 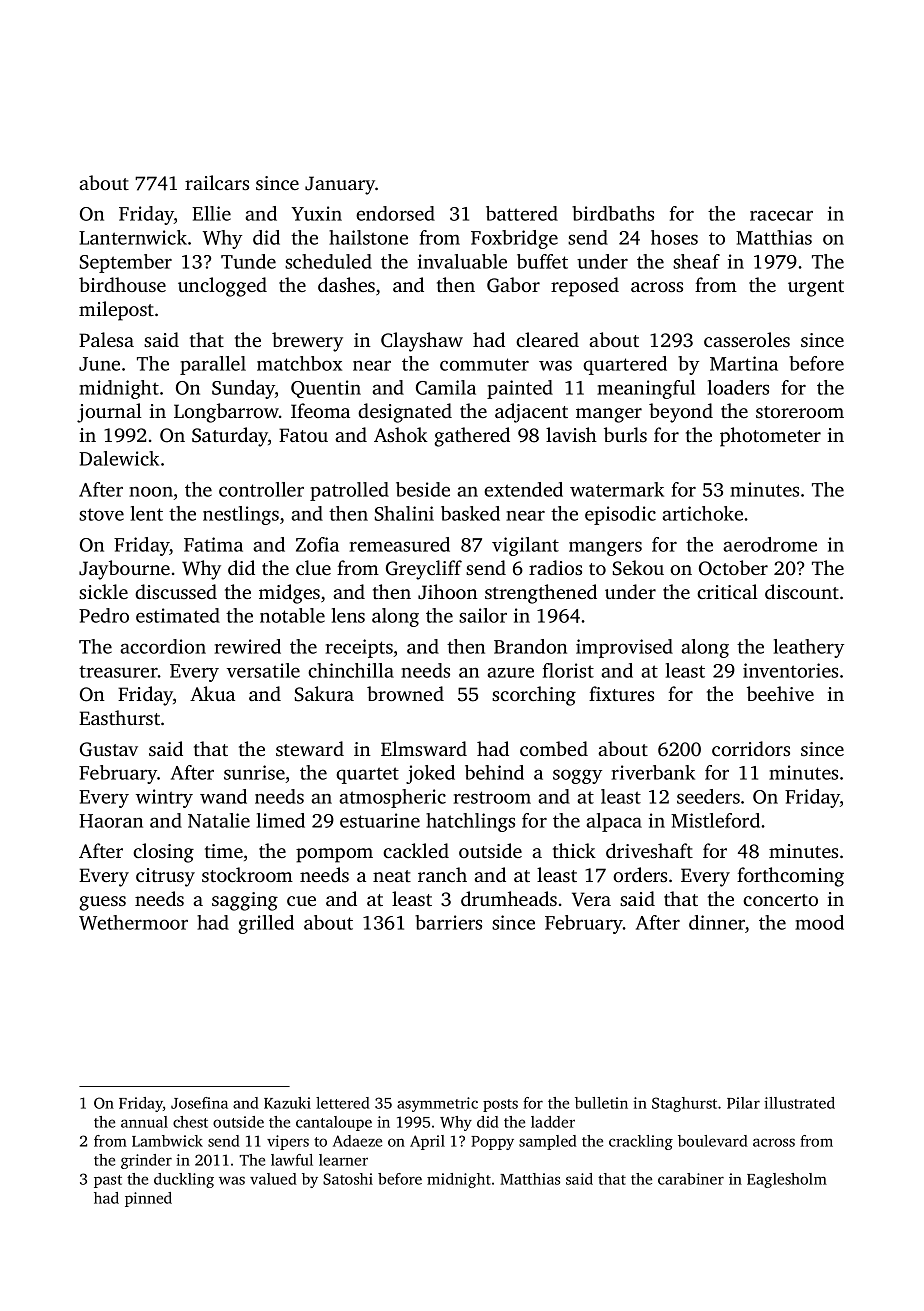 What do you see at coordinates (395, 213) in the screenshot?
I see `endorsed` at bounding box center [395, 213].
